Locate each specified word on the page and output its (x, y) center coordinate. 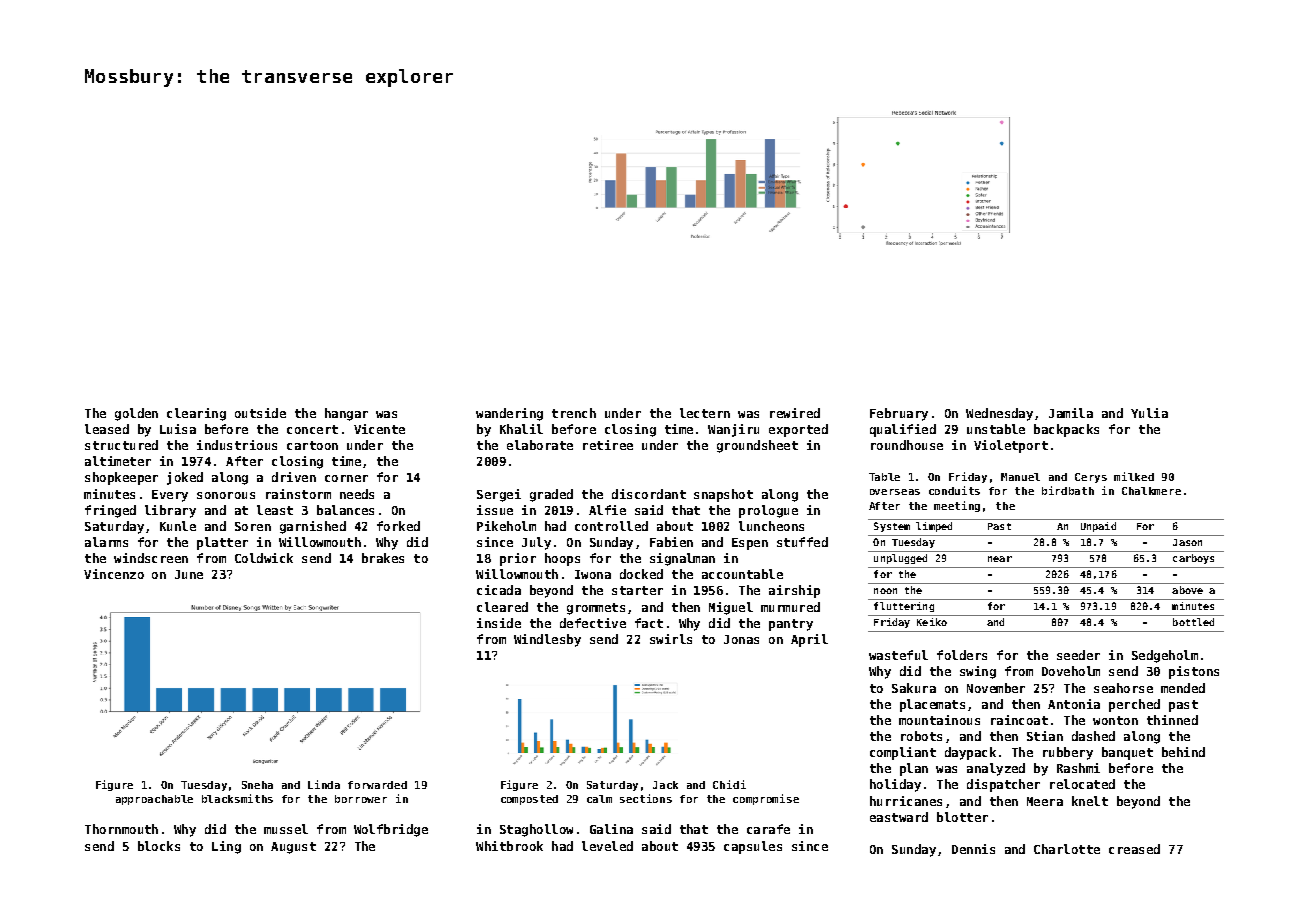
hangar (346, 414)
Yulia (1149, 413)
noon (885, 591)
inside (499, 623)
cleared (502, 607)
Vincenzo (114, 574)
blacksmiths (237, 798)
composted (529, 800)
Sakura (914, 688)
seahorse (1123, 688)
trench (574, 413)
